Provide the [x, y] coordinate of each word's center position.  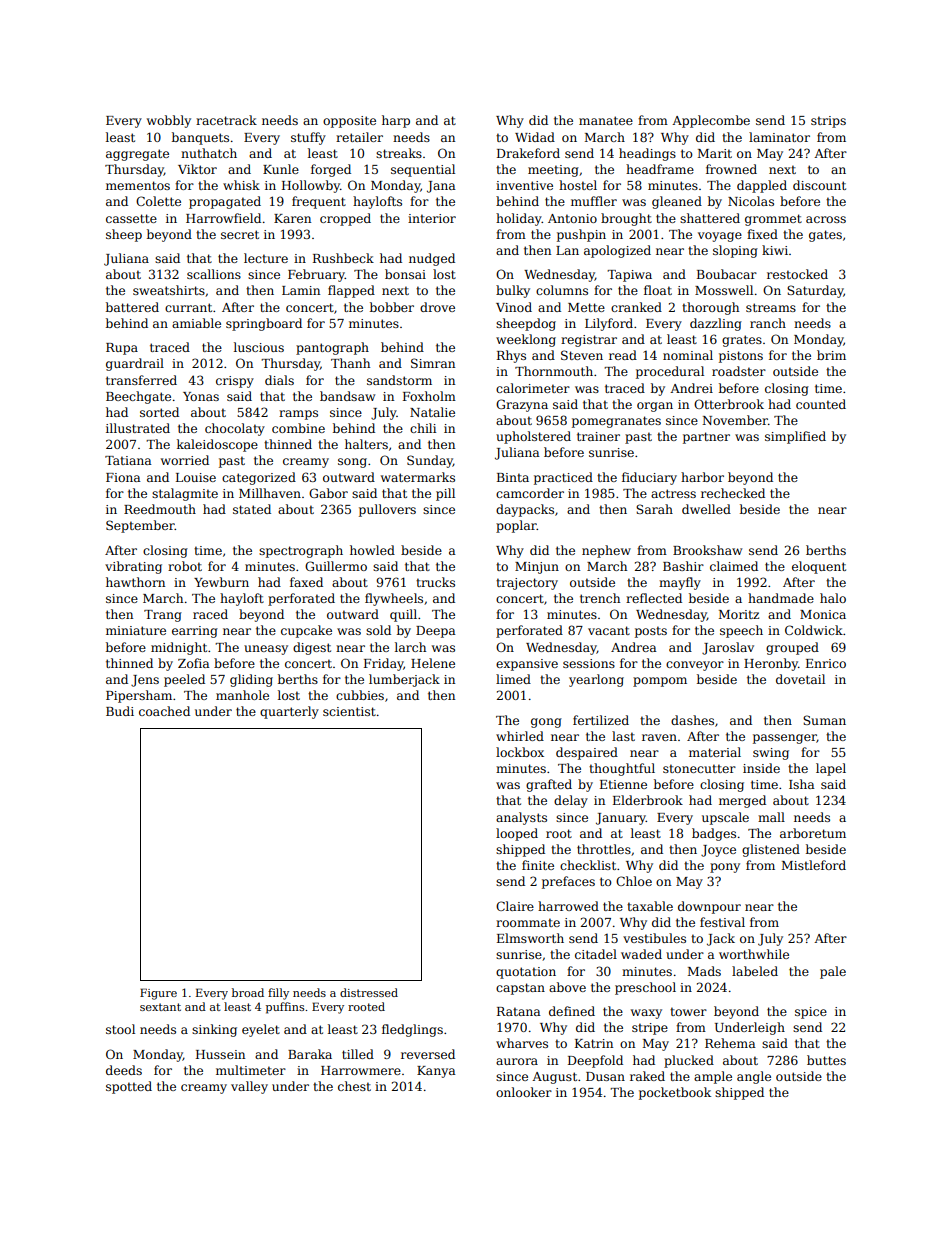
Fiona [123, 477]
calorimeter [533, 388]
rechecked [733, 493]
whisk [241, 185]
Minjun [537, 568]
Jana [441, 187]
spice [811, 1013]
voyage [720, 237]
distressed [369, 992]
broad [248, 992]
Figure [158, 994]
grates [742, 341]
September [140, 526]
